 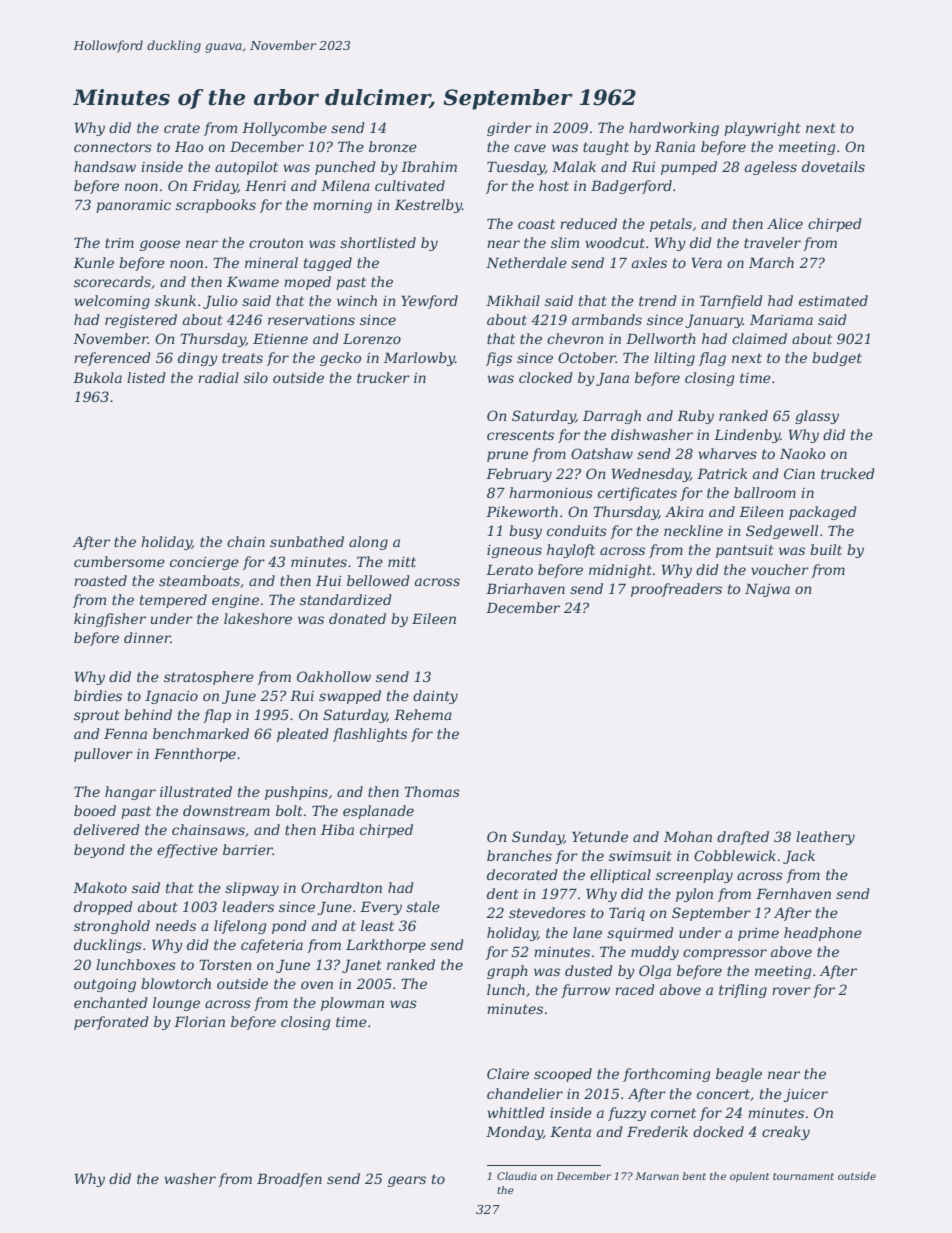 What do you see at coordinates (674, 129) in the document?
I see `hardworking` at bounding box center [674, 129].
